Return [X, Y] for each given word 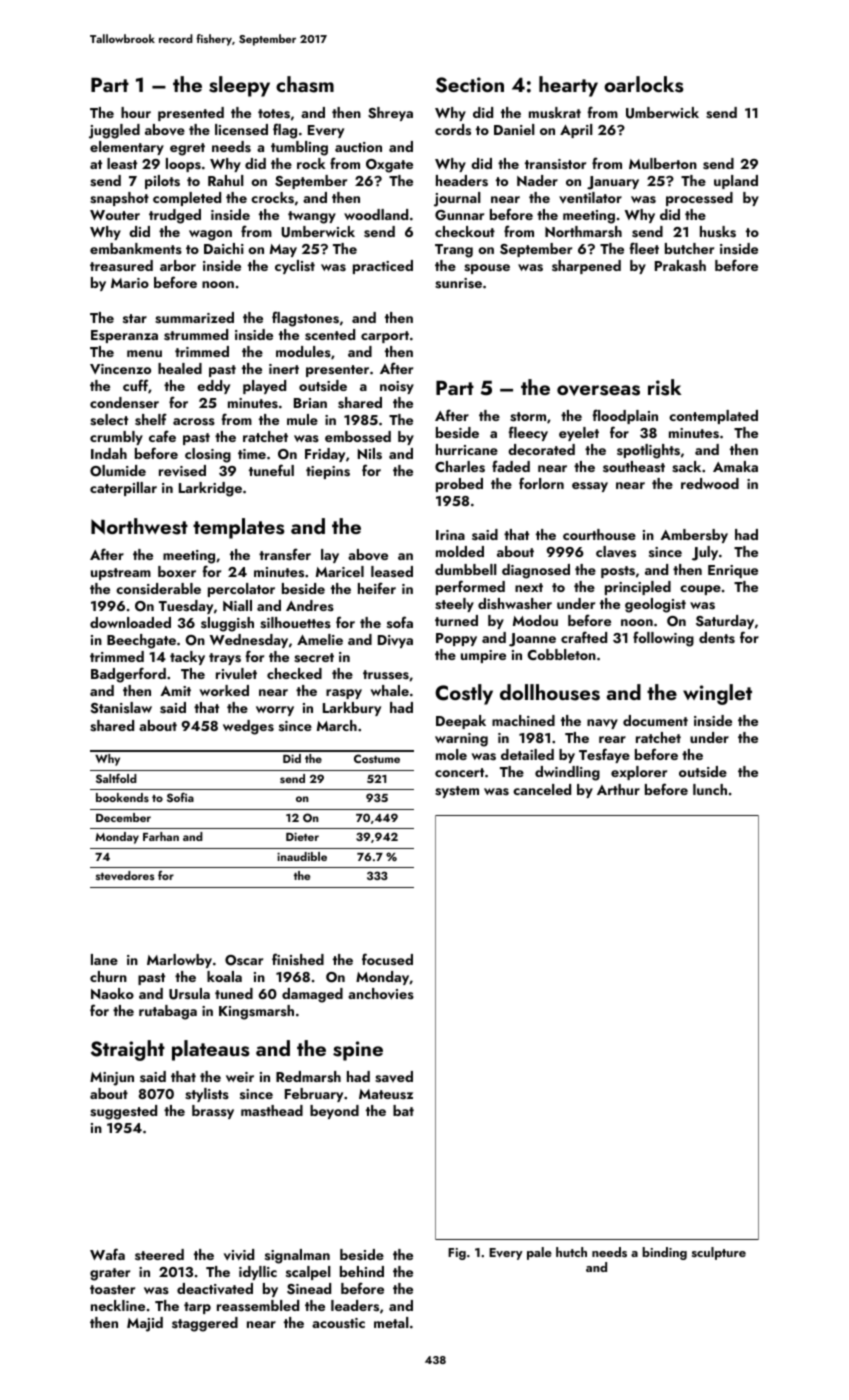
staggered [205, 1324]
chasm [305, 84]
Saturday [725, 622]
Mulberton [663, 163]
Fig [457, 1254]
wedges [248, 727]
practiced [383, 267]
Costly [464, 694]
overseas [598, 390]
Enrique [733, 571]
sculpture [719, 1253]
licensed [241, 129]
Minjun [112, 1079]
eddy [213, 387]
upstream [121, 574]
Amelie [320, 639]
